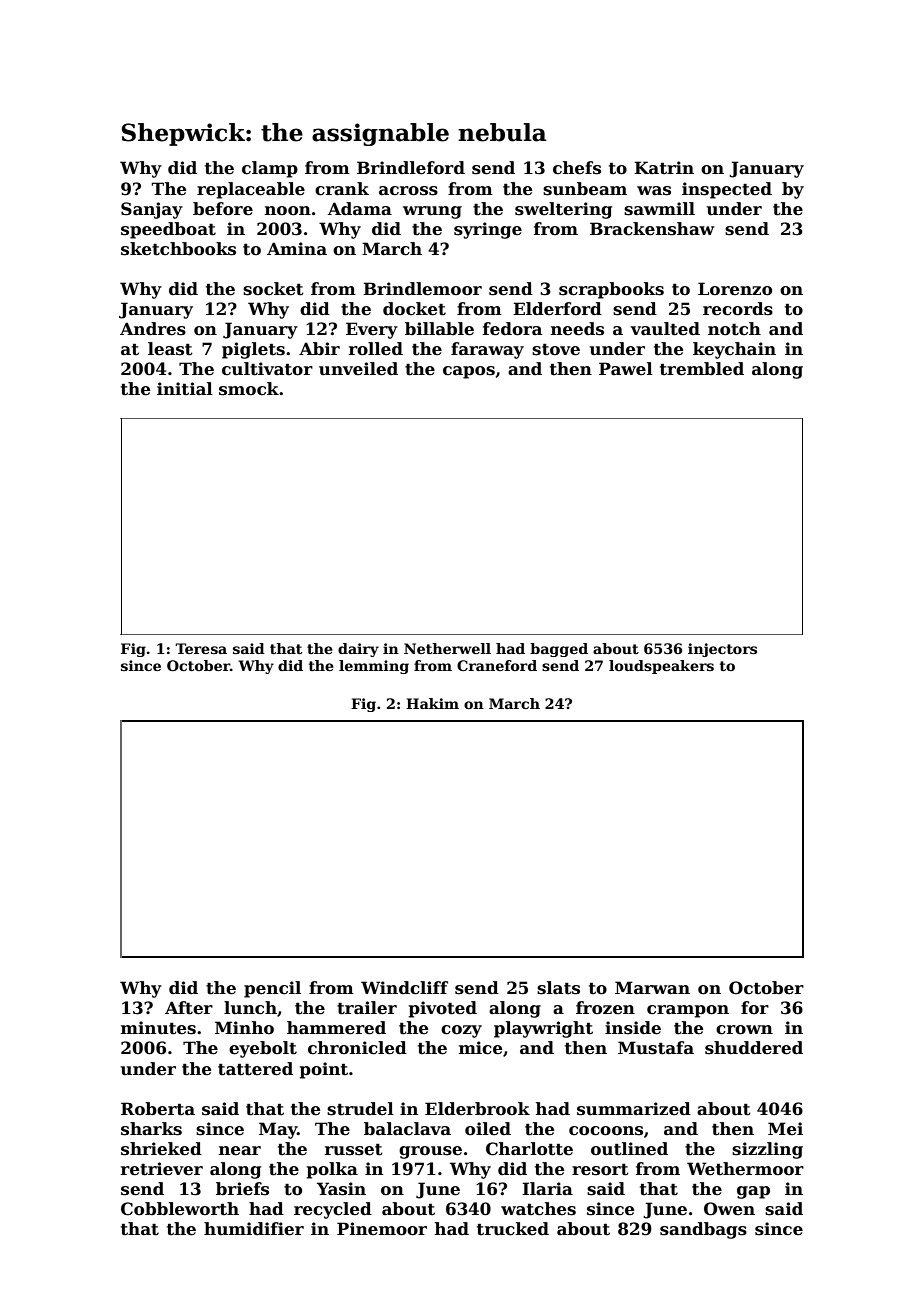  I want to click on chefs, so click(577, 168).
